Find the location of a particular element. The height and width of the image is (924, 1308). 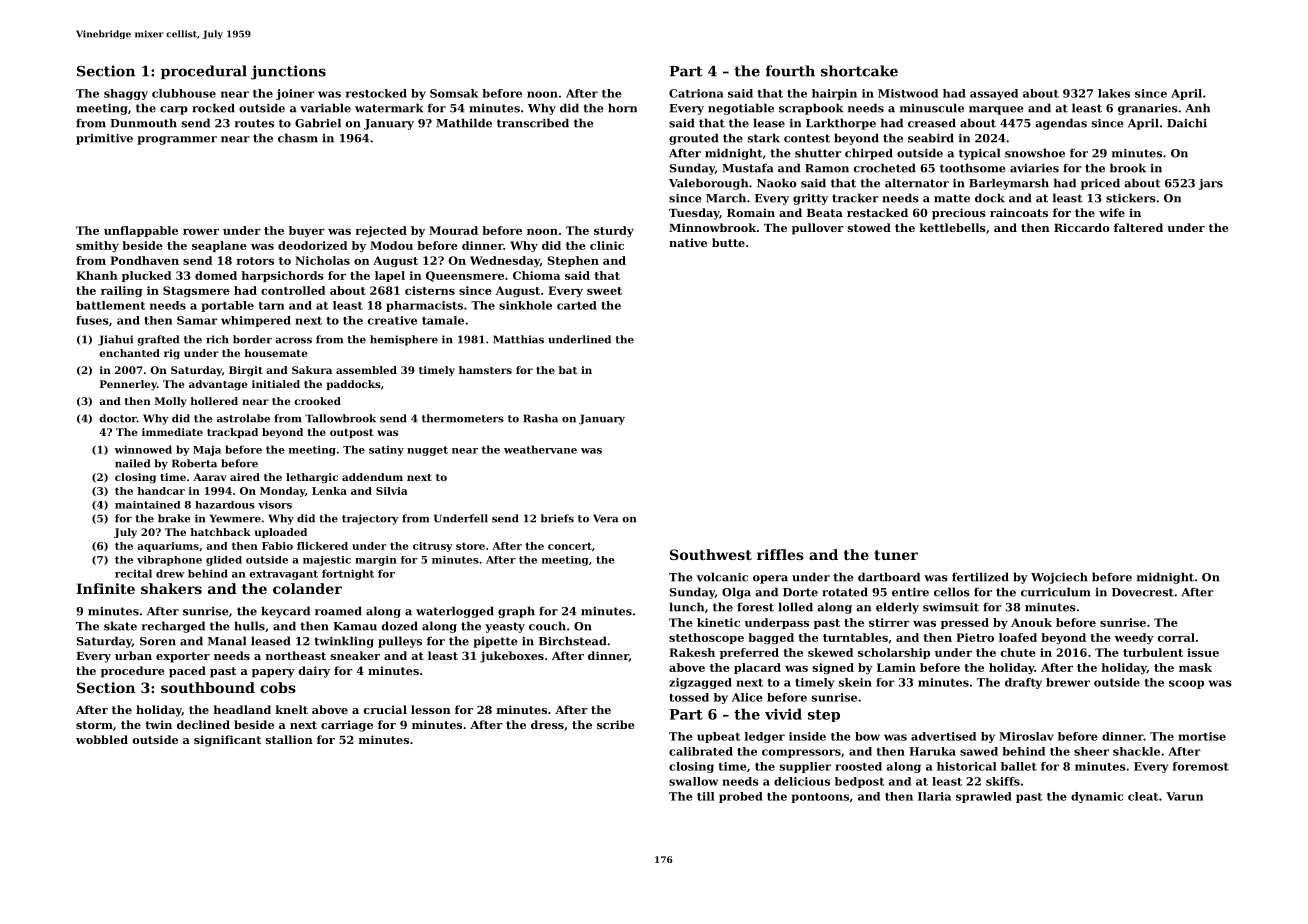

zigzagged is located at coordinates (700, 683).
